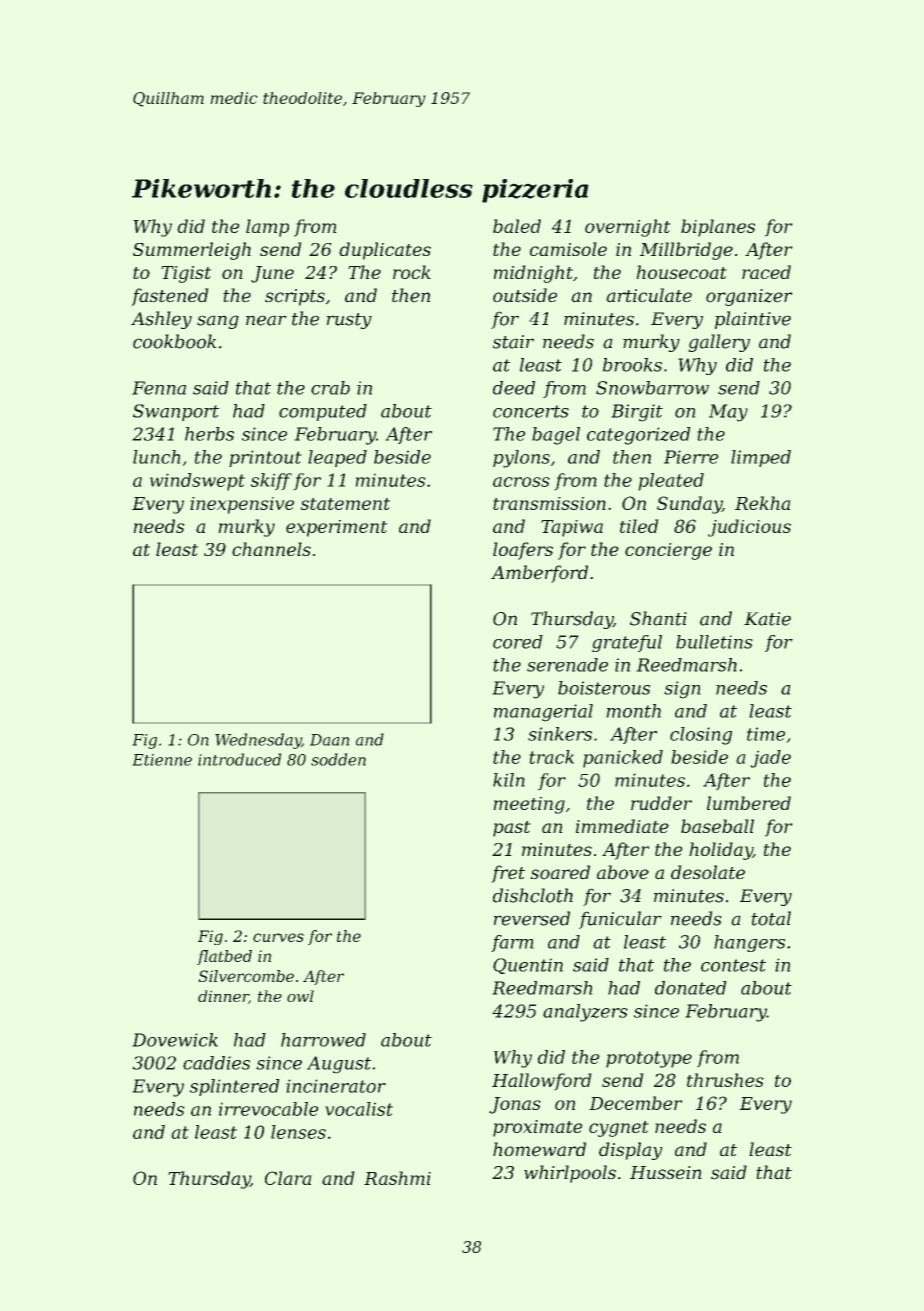 This page has height=1311, width=924. I want to click on immediate, so click(622, 826).
